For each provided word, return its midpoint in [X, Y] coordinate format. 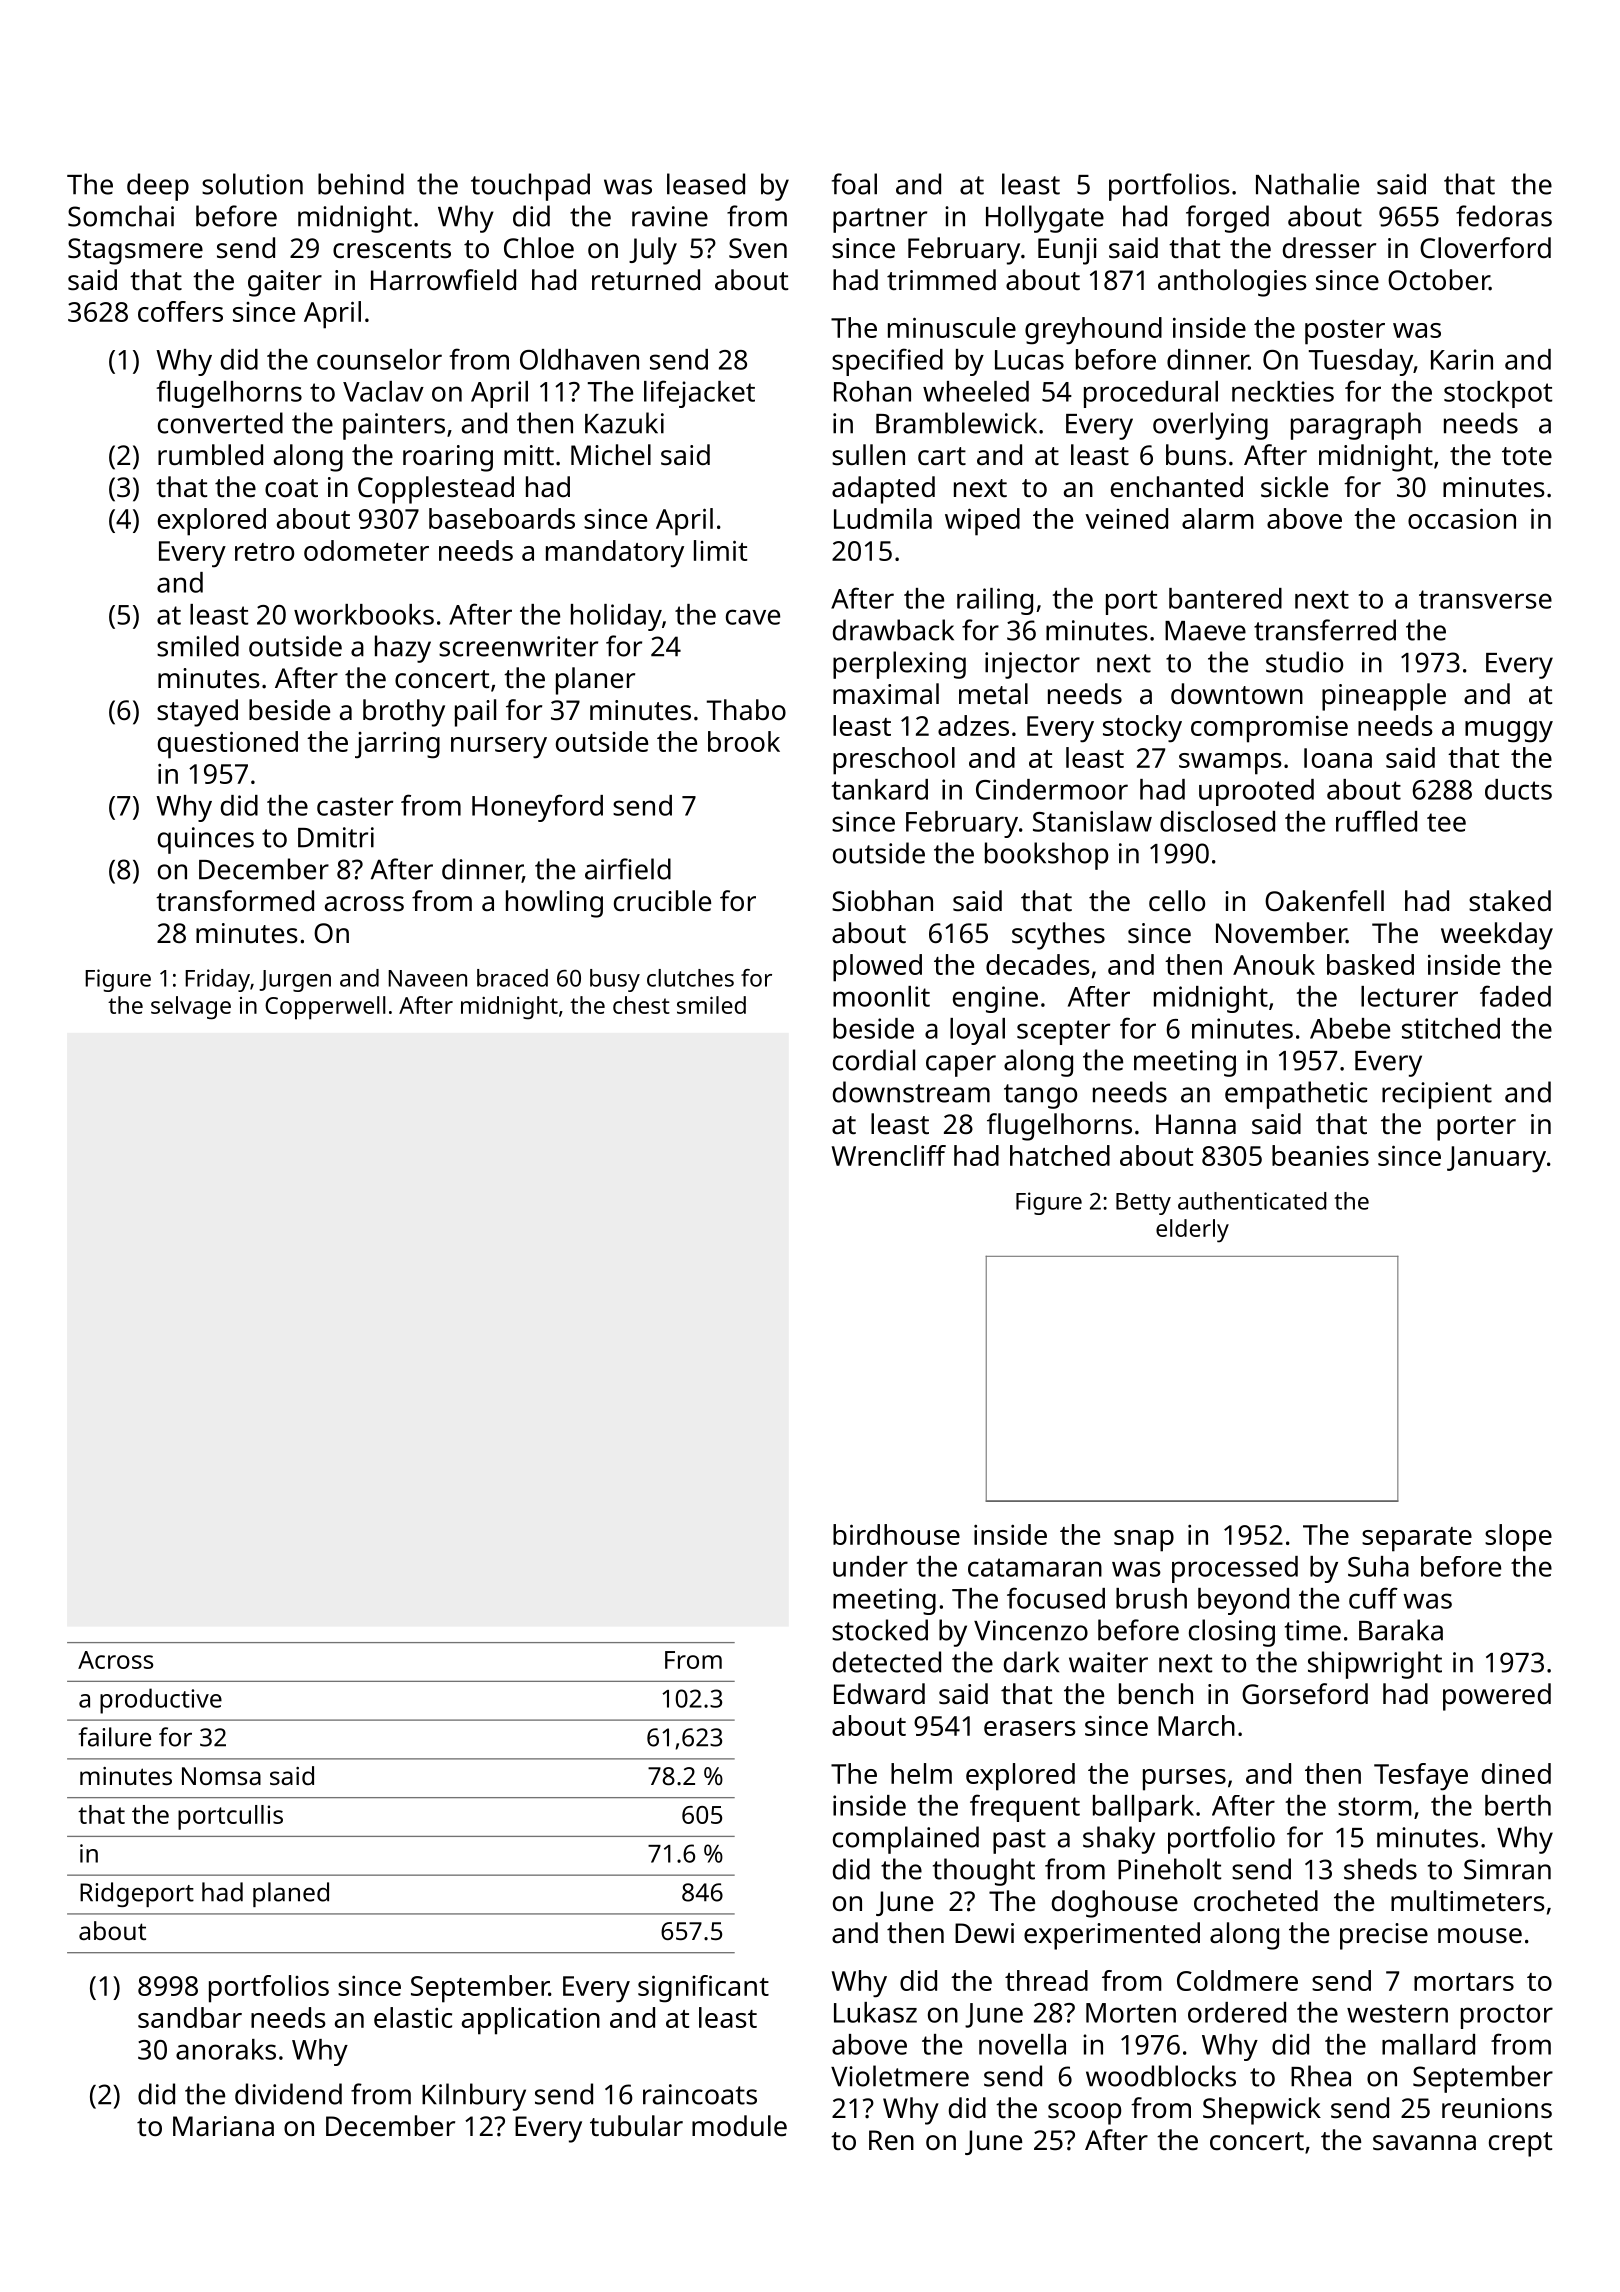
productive [161, 1701]
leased [706, 184]
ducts [1518, 789]
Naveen [427, 978]
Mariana [223, 2126]
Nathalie [1307, 184]
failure [115, 1737]
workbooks [364, 614]
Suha [1378, 1566]
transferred [1325, 630]
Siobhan [882, 900]
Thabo [746, 709]
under [870, 1566]
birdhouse [896, 1534]
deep [158, 187]
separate [1417, 1539]
